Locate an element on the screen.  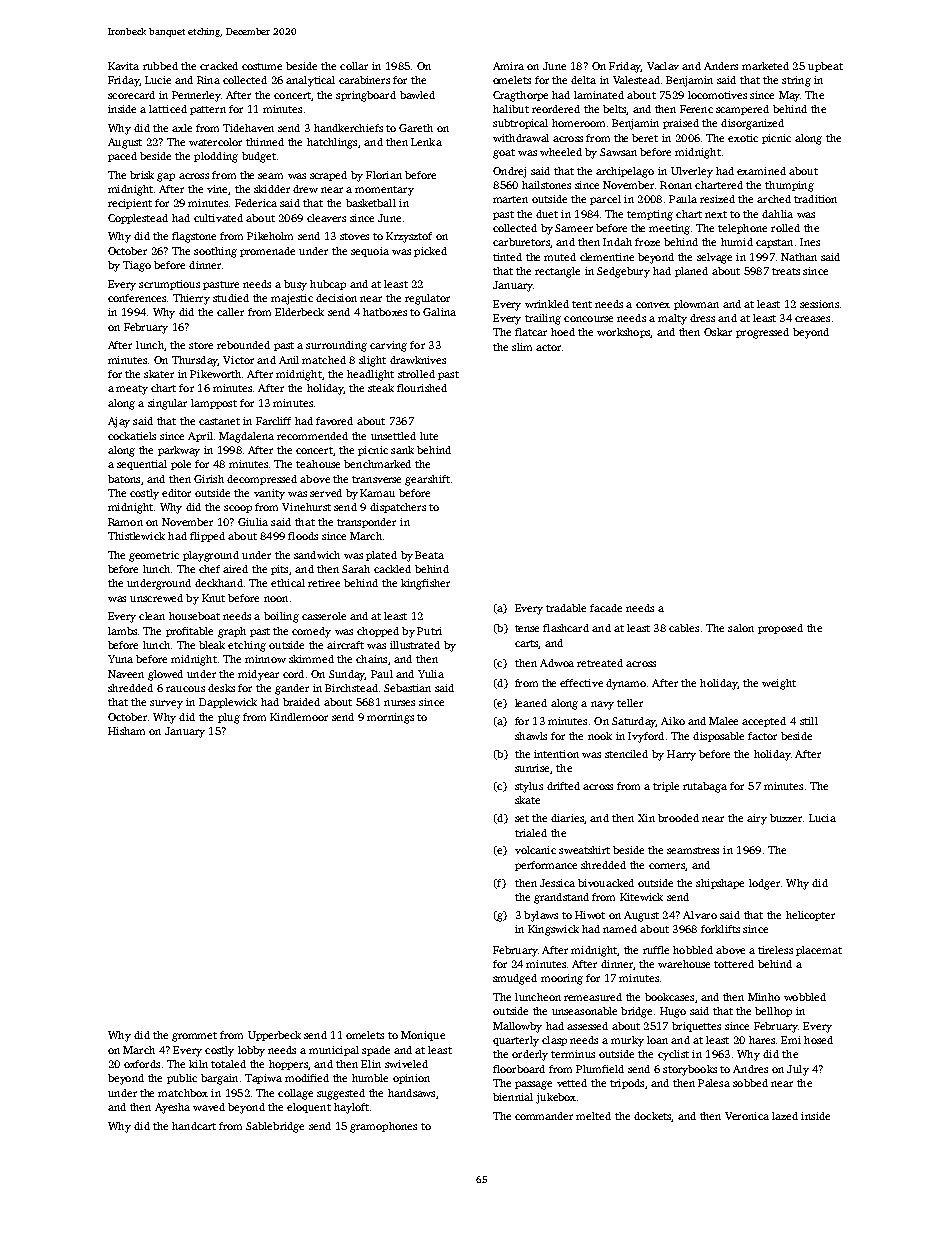
momentary is located at coordinates (384, 191).
